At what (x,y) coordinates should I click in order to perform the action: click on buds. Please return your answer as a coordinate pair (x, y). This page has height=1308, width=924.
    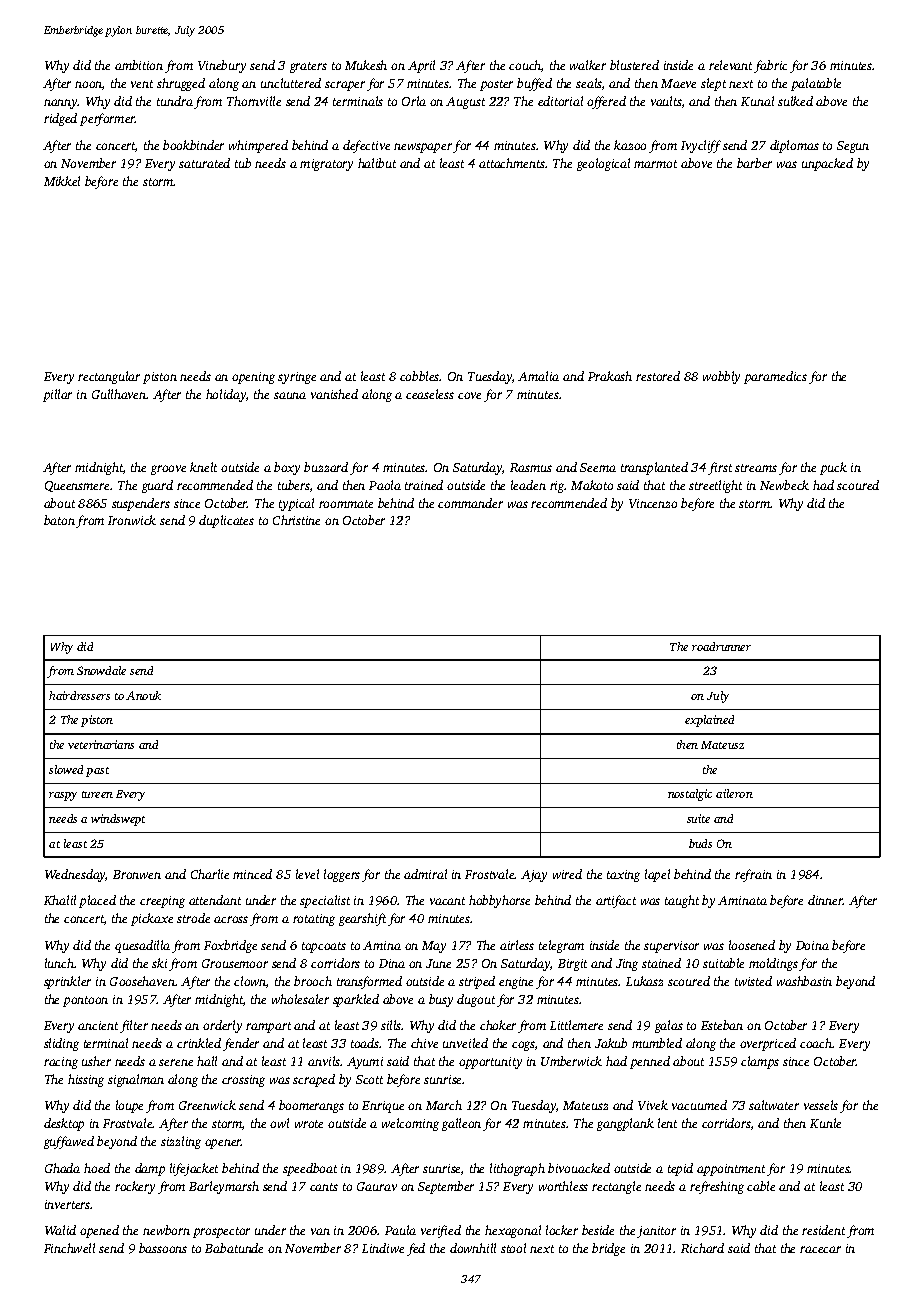
    Looking at the image, I should click on (700, 843).
